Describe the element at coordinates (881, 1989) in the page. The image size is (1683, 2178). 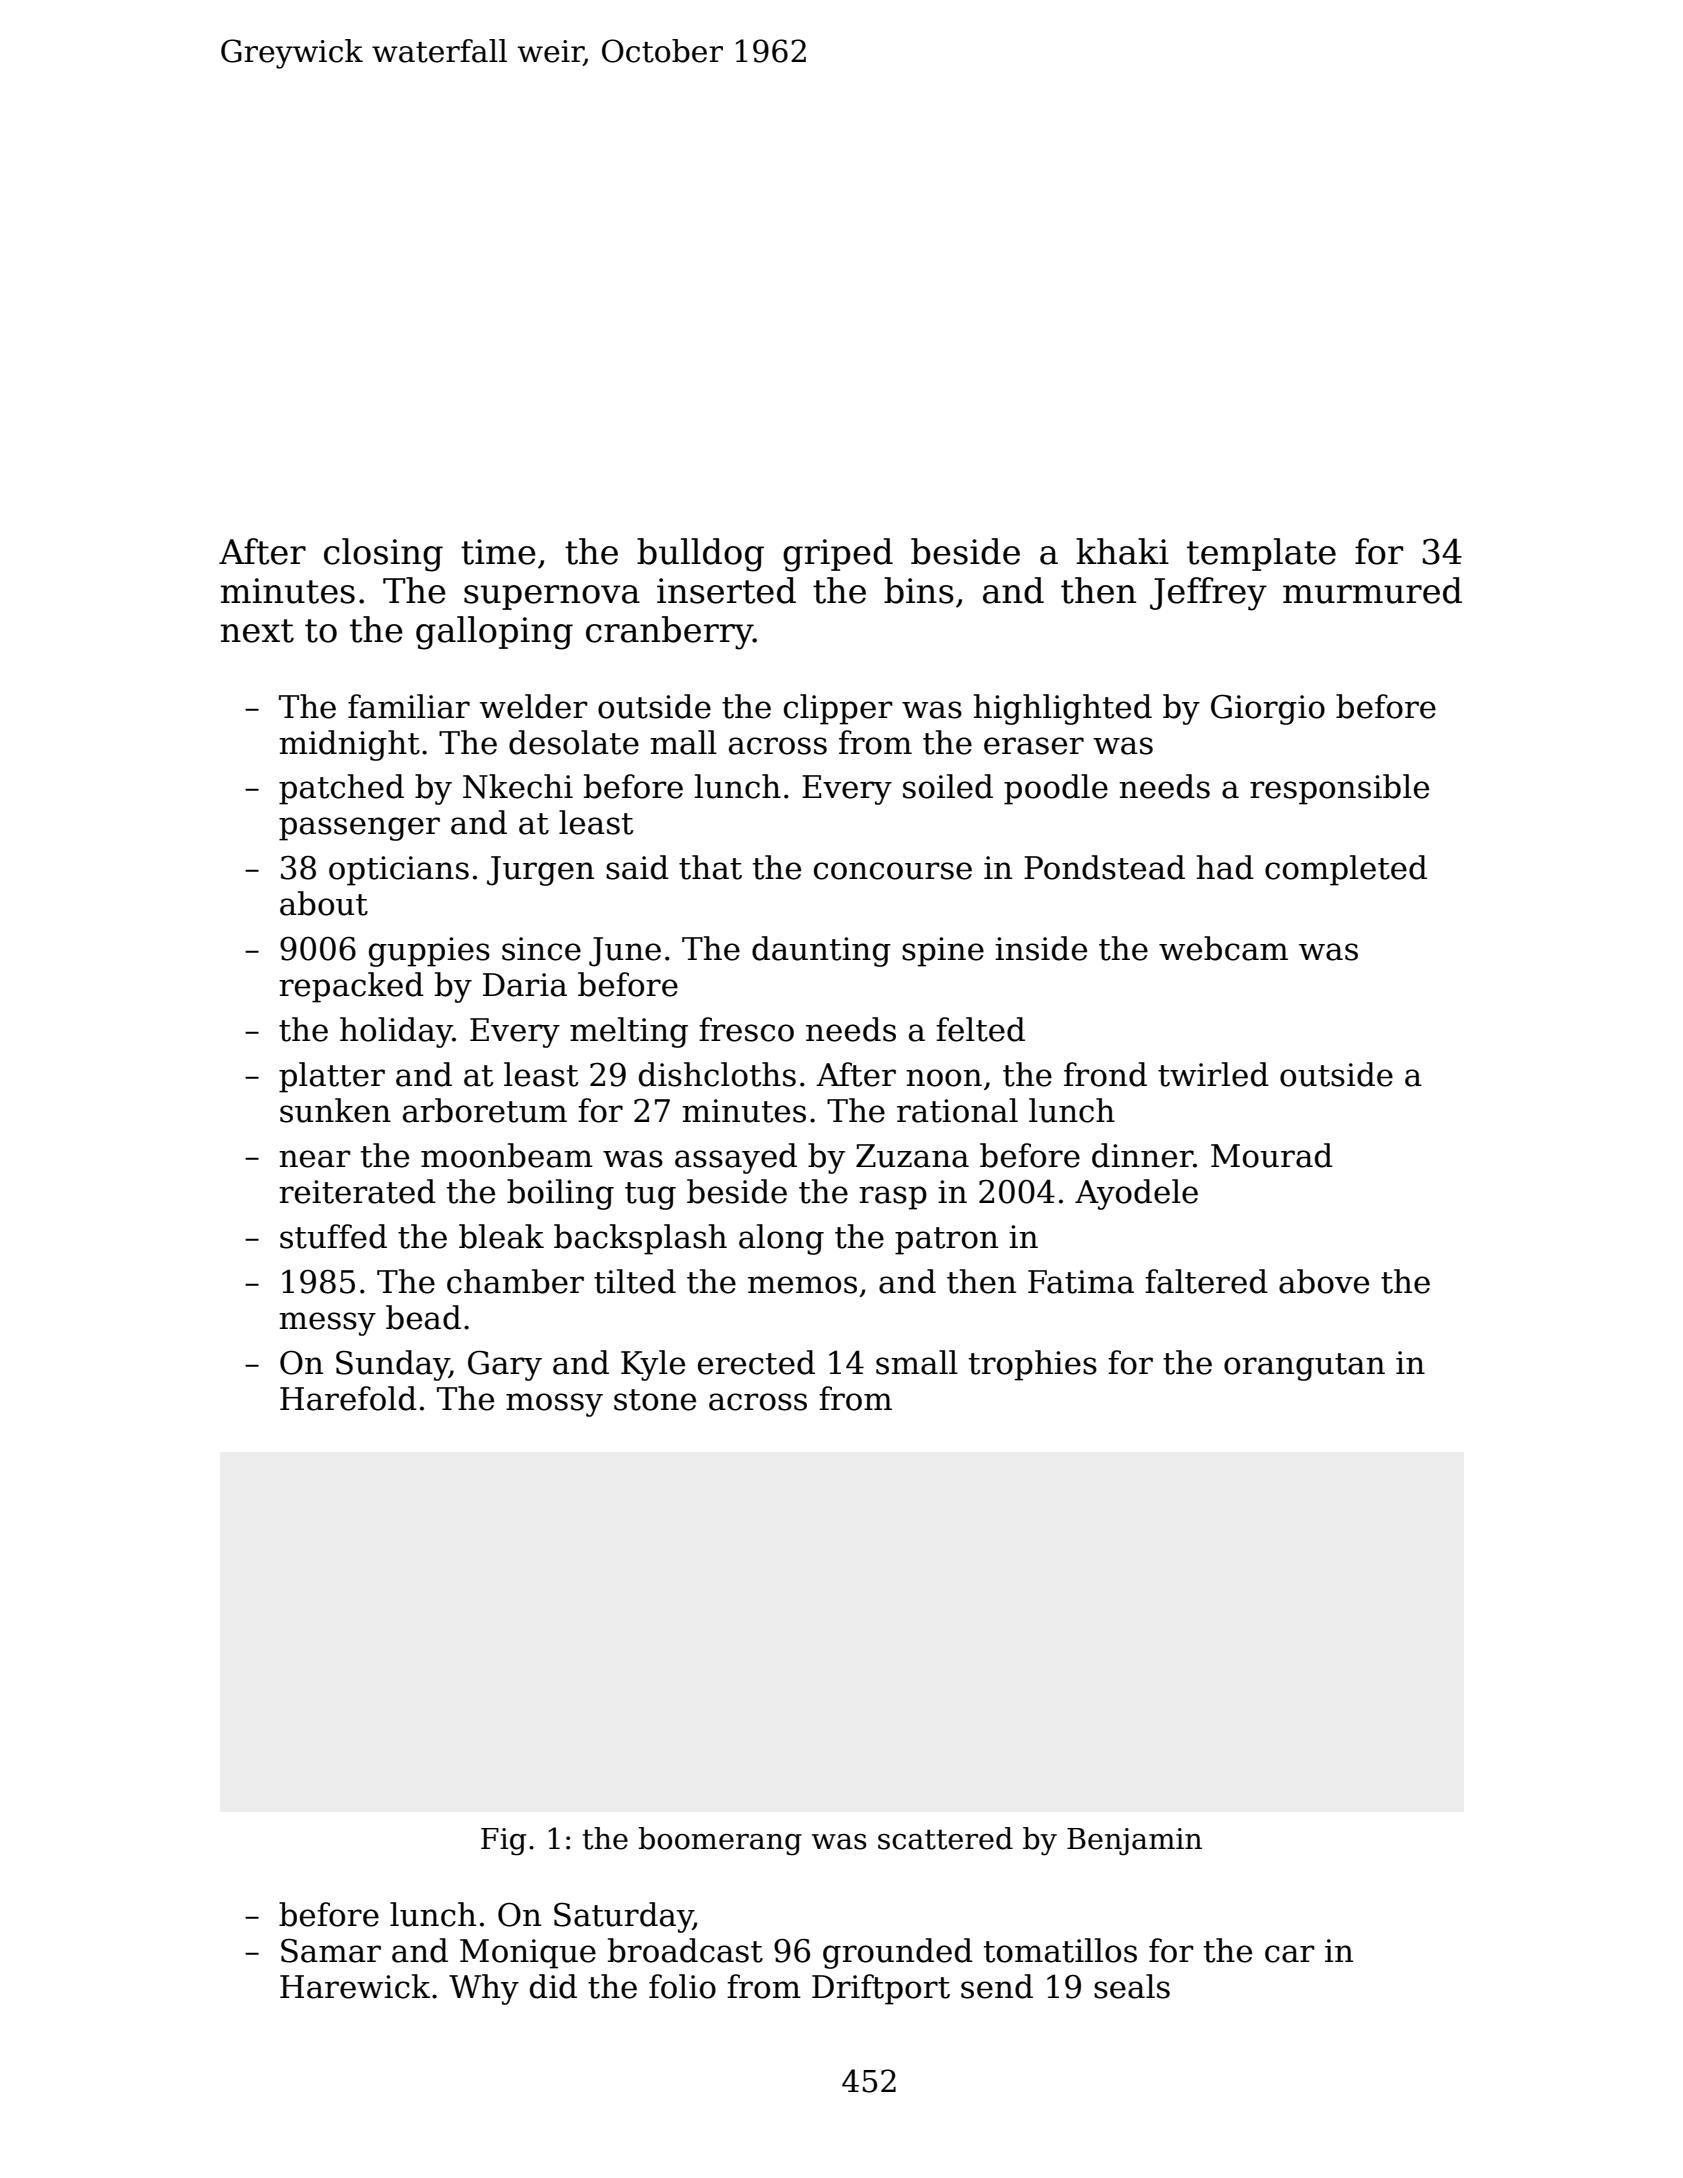
I see `Driftport` at that location.
